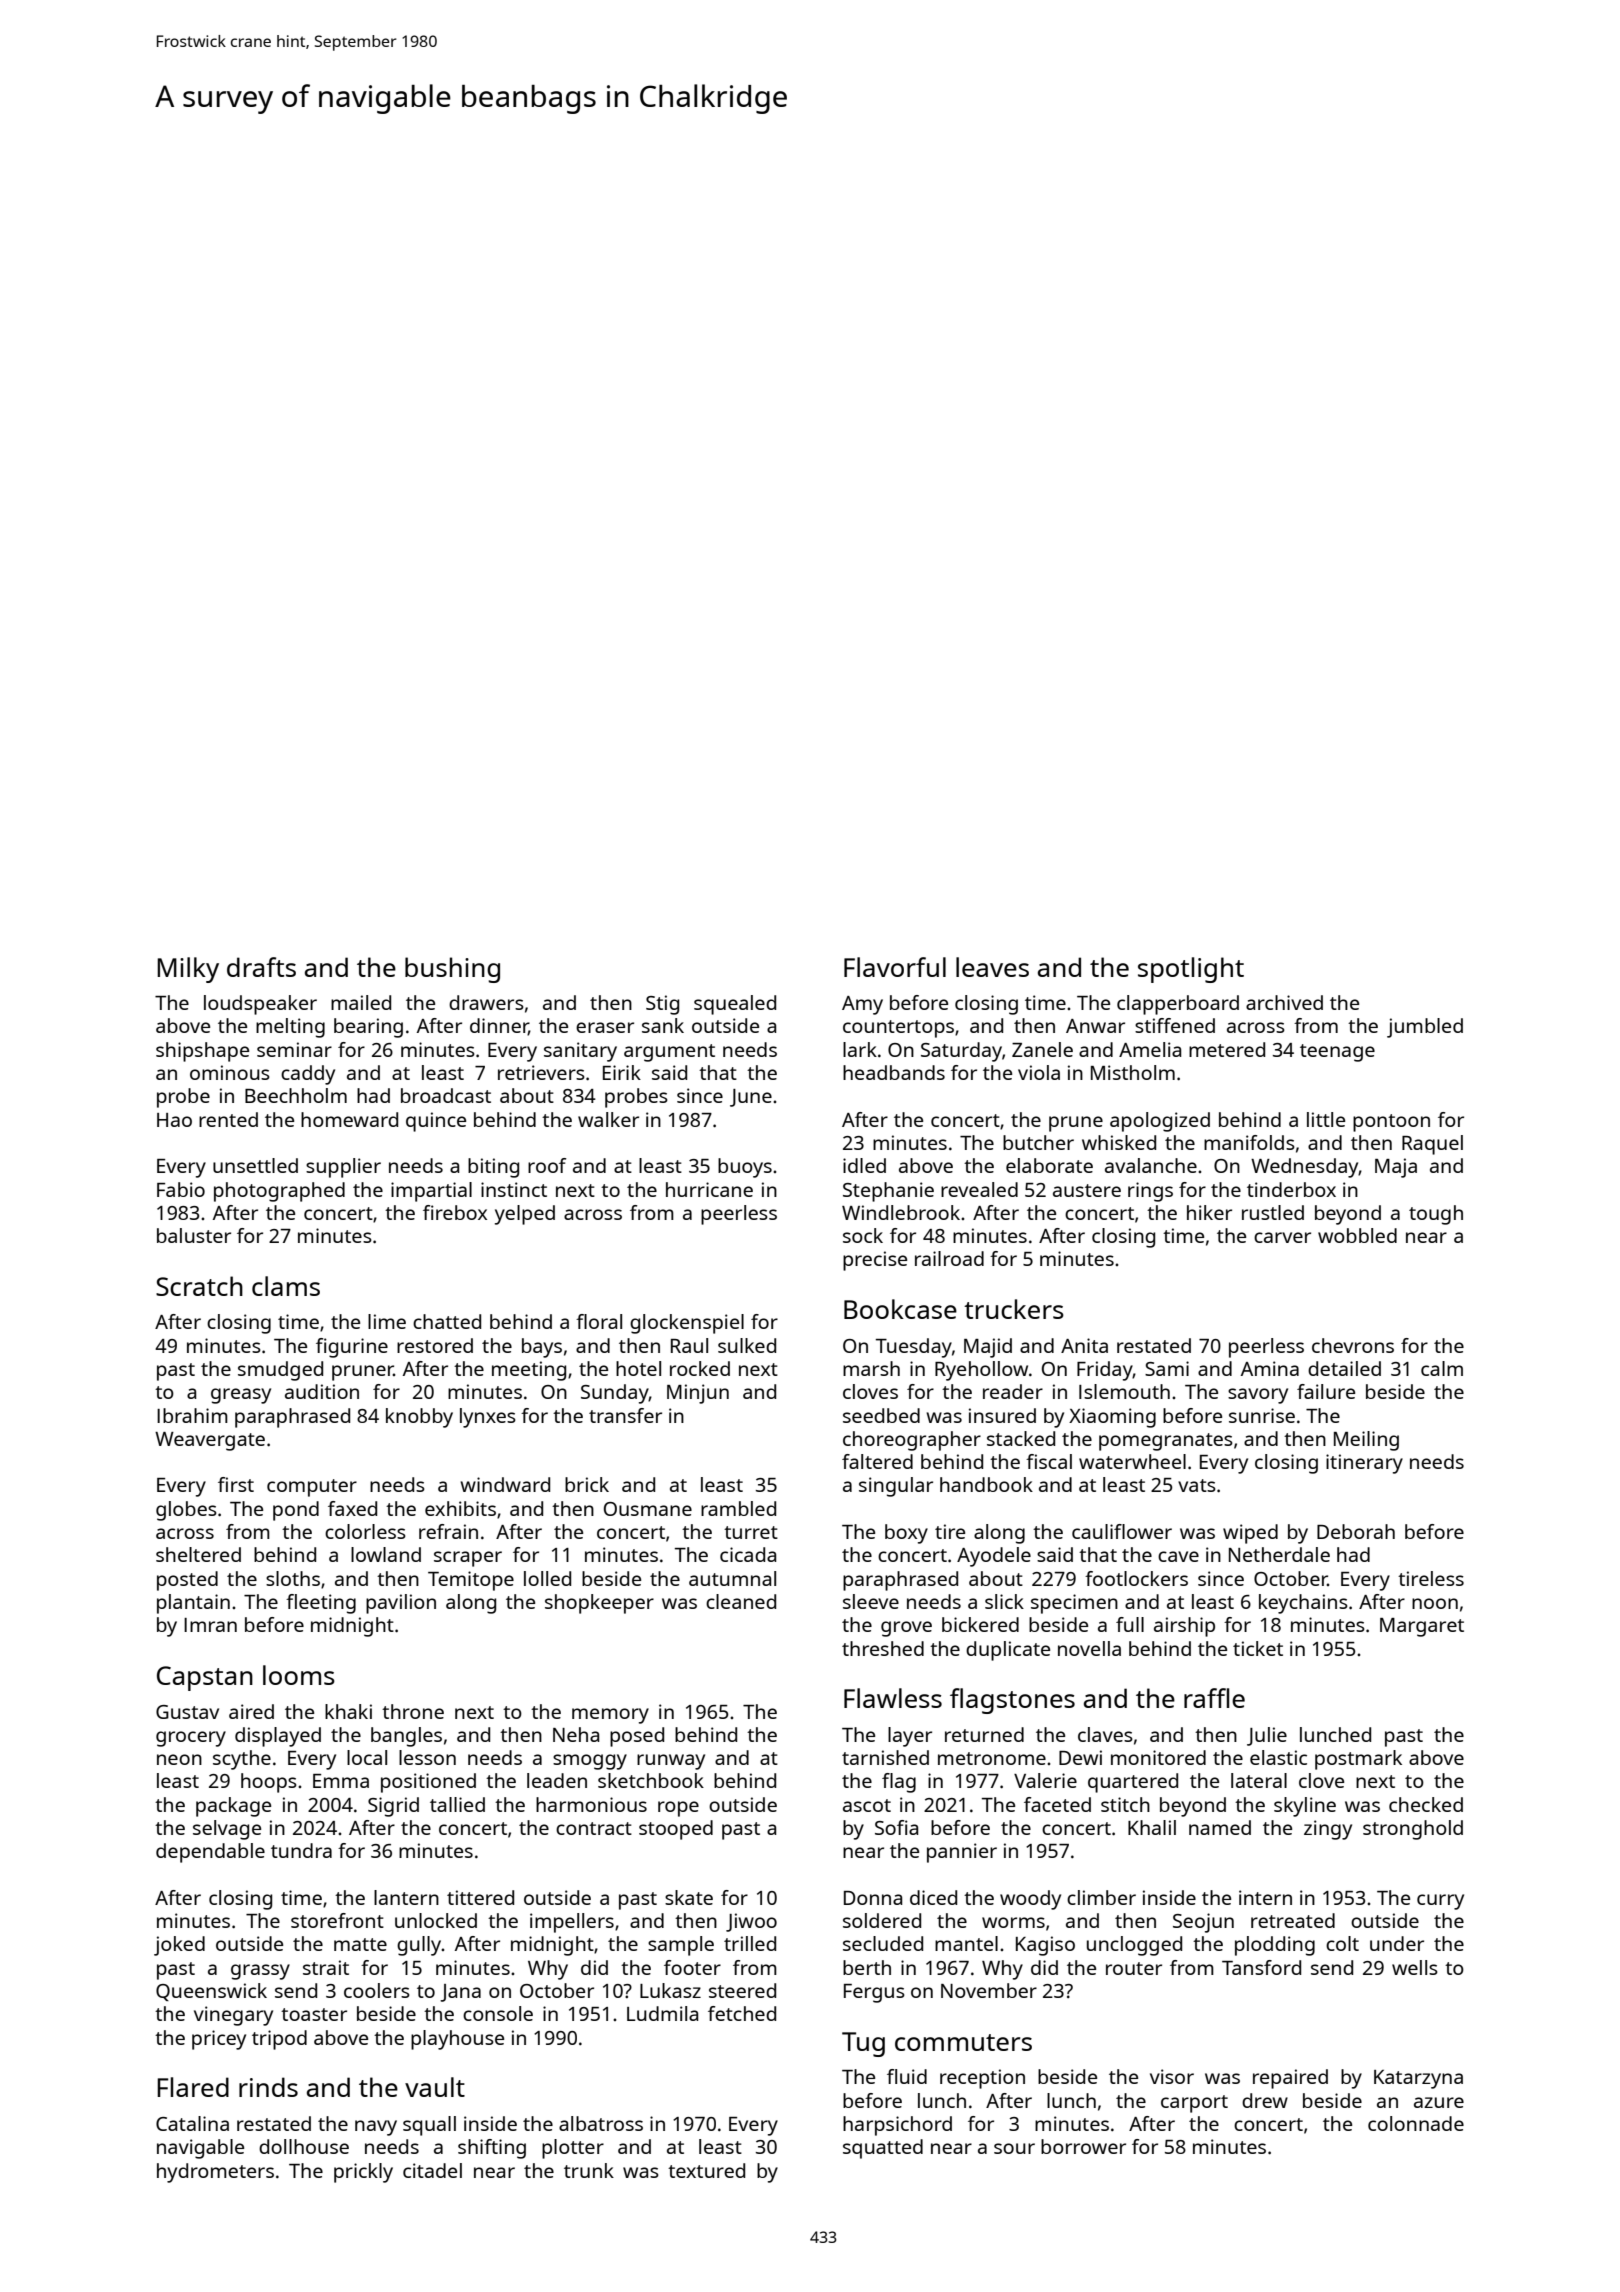 This image has height=2292, width=1620. I want to click on trilled, so click(750, 1943).
